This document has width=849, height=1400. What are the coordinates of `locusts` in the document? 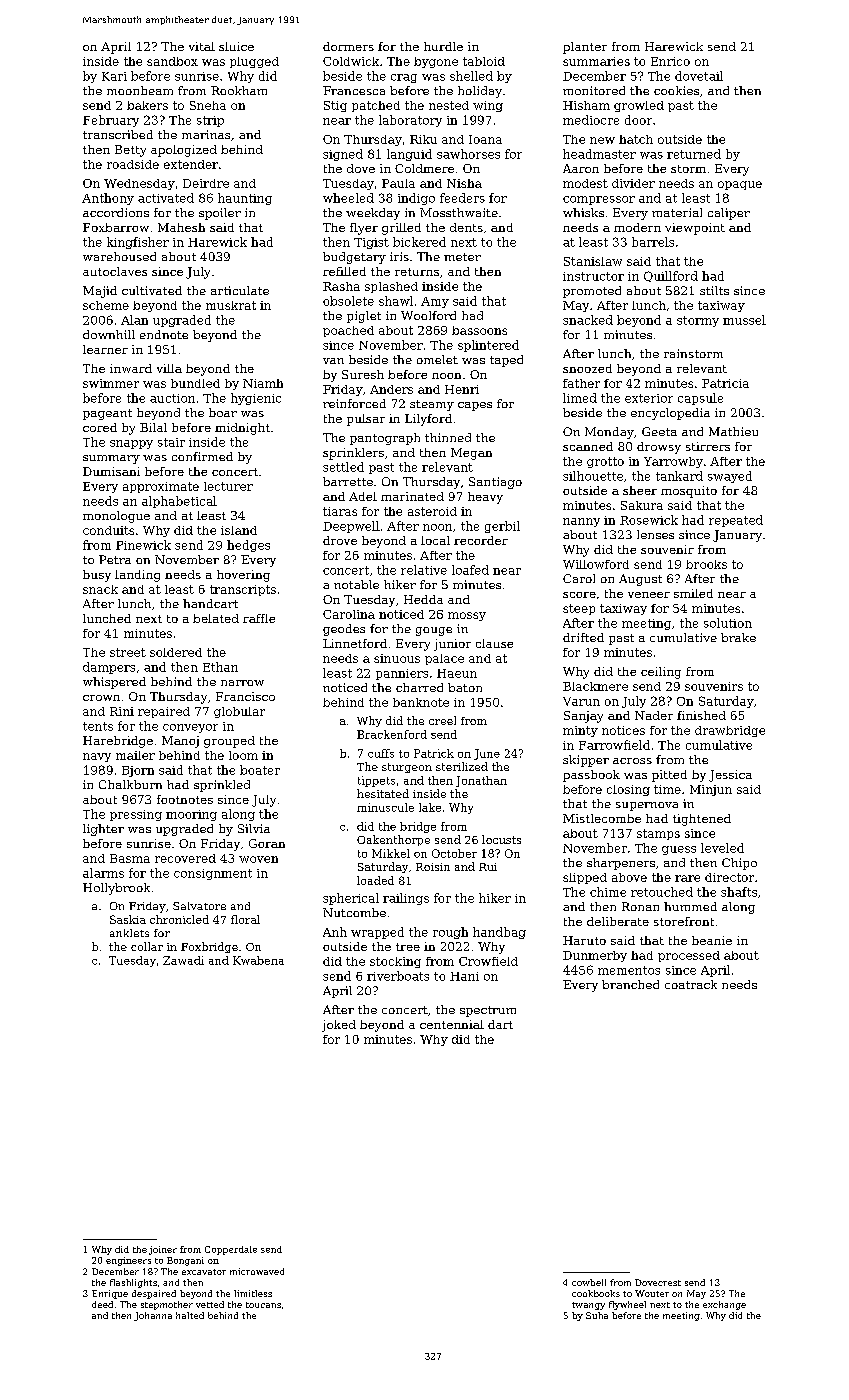 It's located at (501, 839).
